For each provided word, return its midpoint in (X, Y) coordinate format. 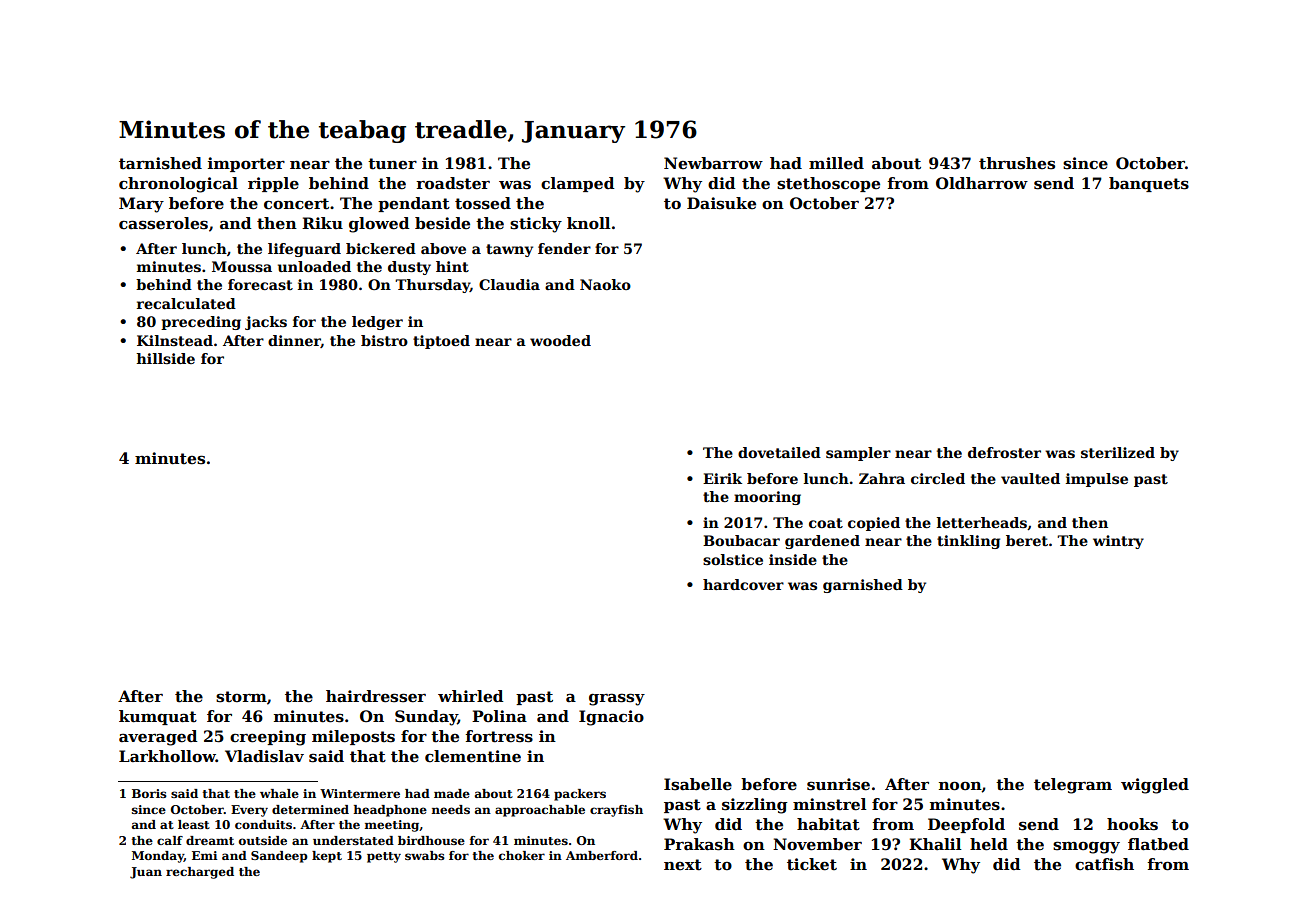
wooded (560, 340)
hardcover (743, 584)
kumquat (158, 717)
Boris (149, 793)
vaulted (1030, 478)
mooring (767, 498)
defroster (1004, 452)
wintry (1118, 542)
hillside (165, 358)
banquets (1149, 184)
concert (296, 204)
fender (564, 248)
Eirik (722, 478)
